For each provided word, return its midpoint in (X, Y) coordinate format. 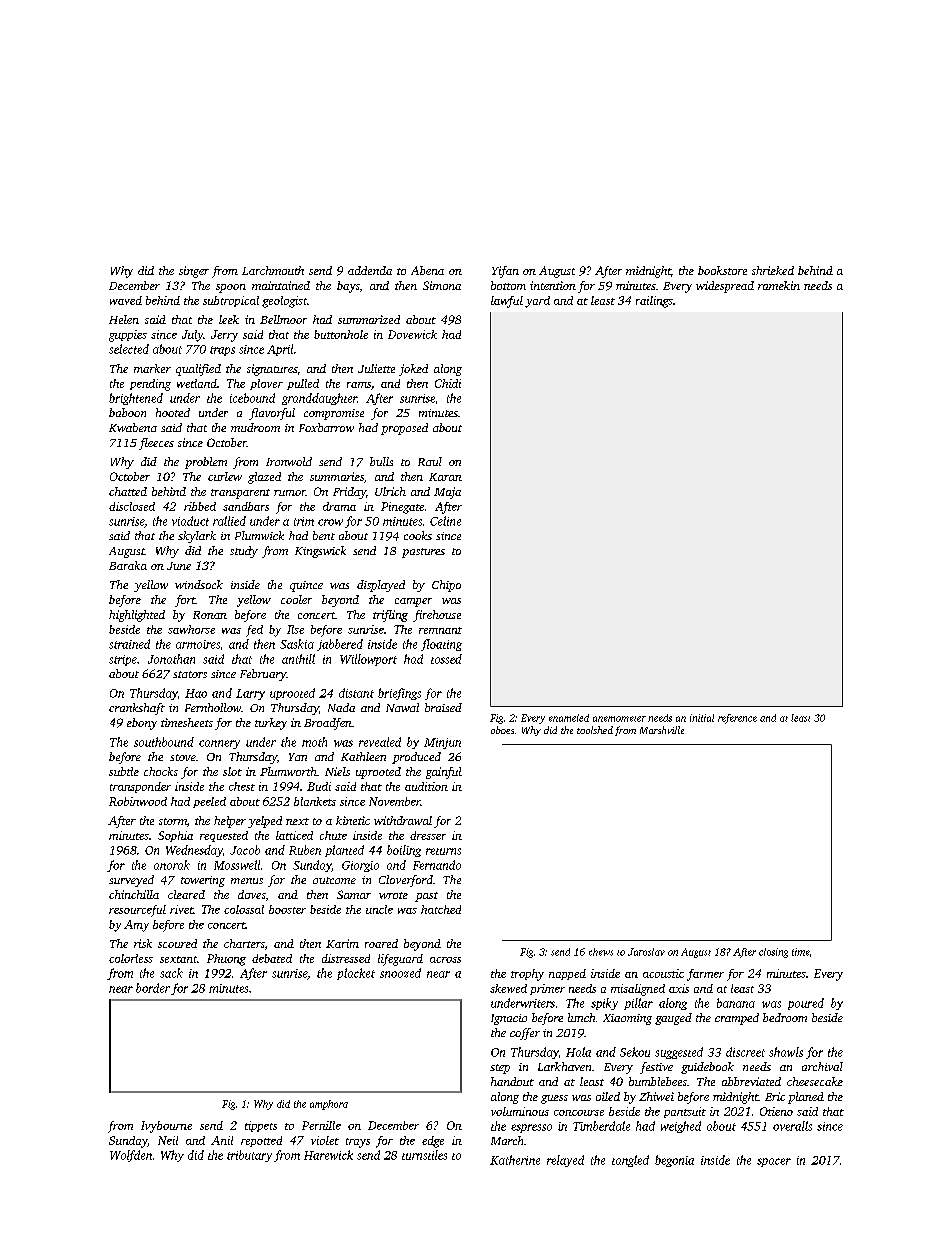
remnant (440, 630)
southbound (164, 742)
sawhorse (191, 629)
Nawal (402, 707)
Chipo (446, 586)
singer (194, 272)
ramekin (779, 285)
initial (702, 718)
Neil (168, 1140)
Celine (445, 521)
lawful (507, 302)
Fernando (437, 865)
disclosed (132, 506)
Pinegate (402, 508)
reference (737, 719)
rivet (181, 909)
